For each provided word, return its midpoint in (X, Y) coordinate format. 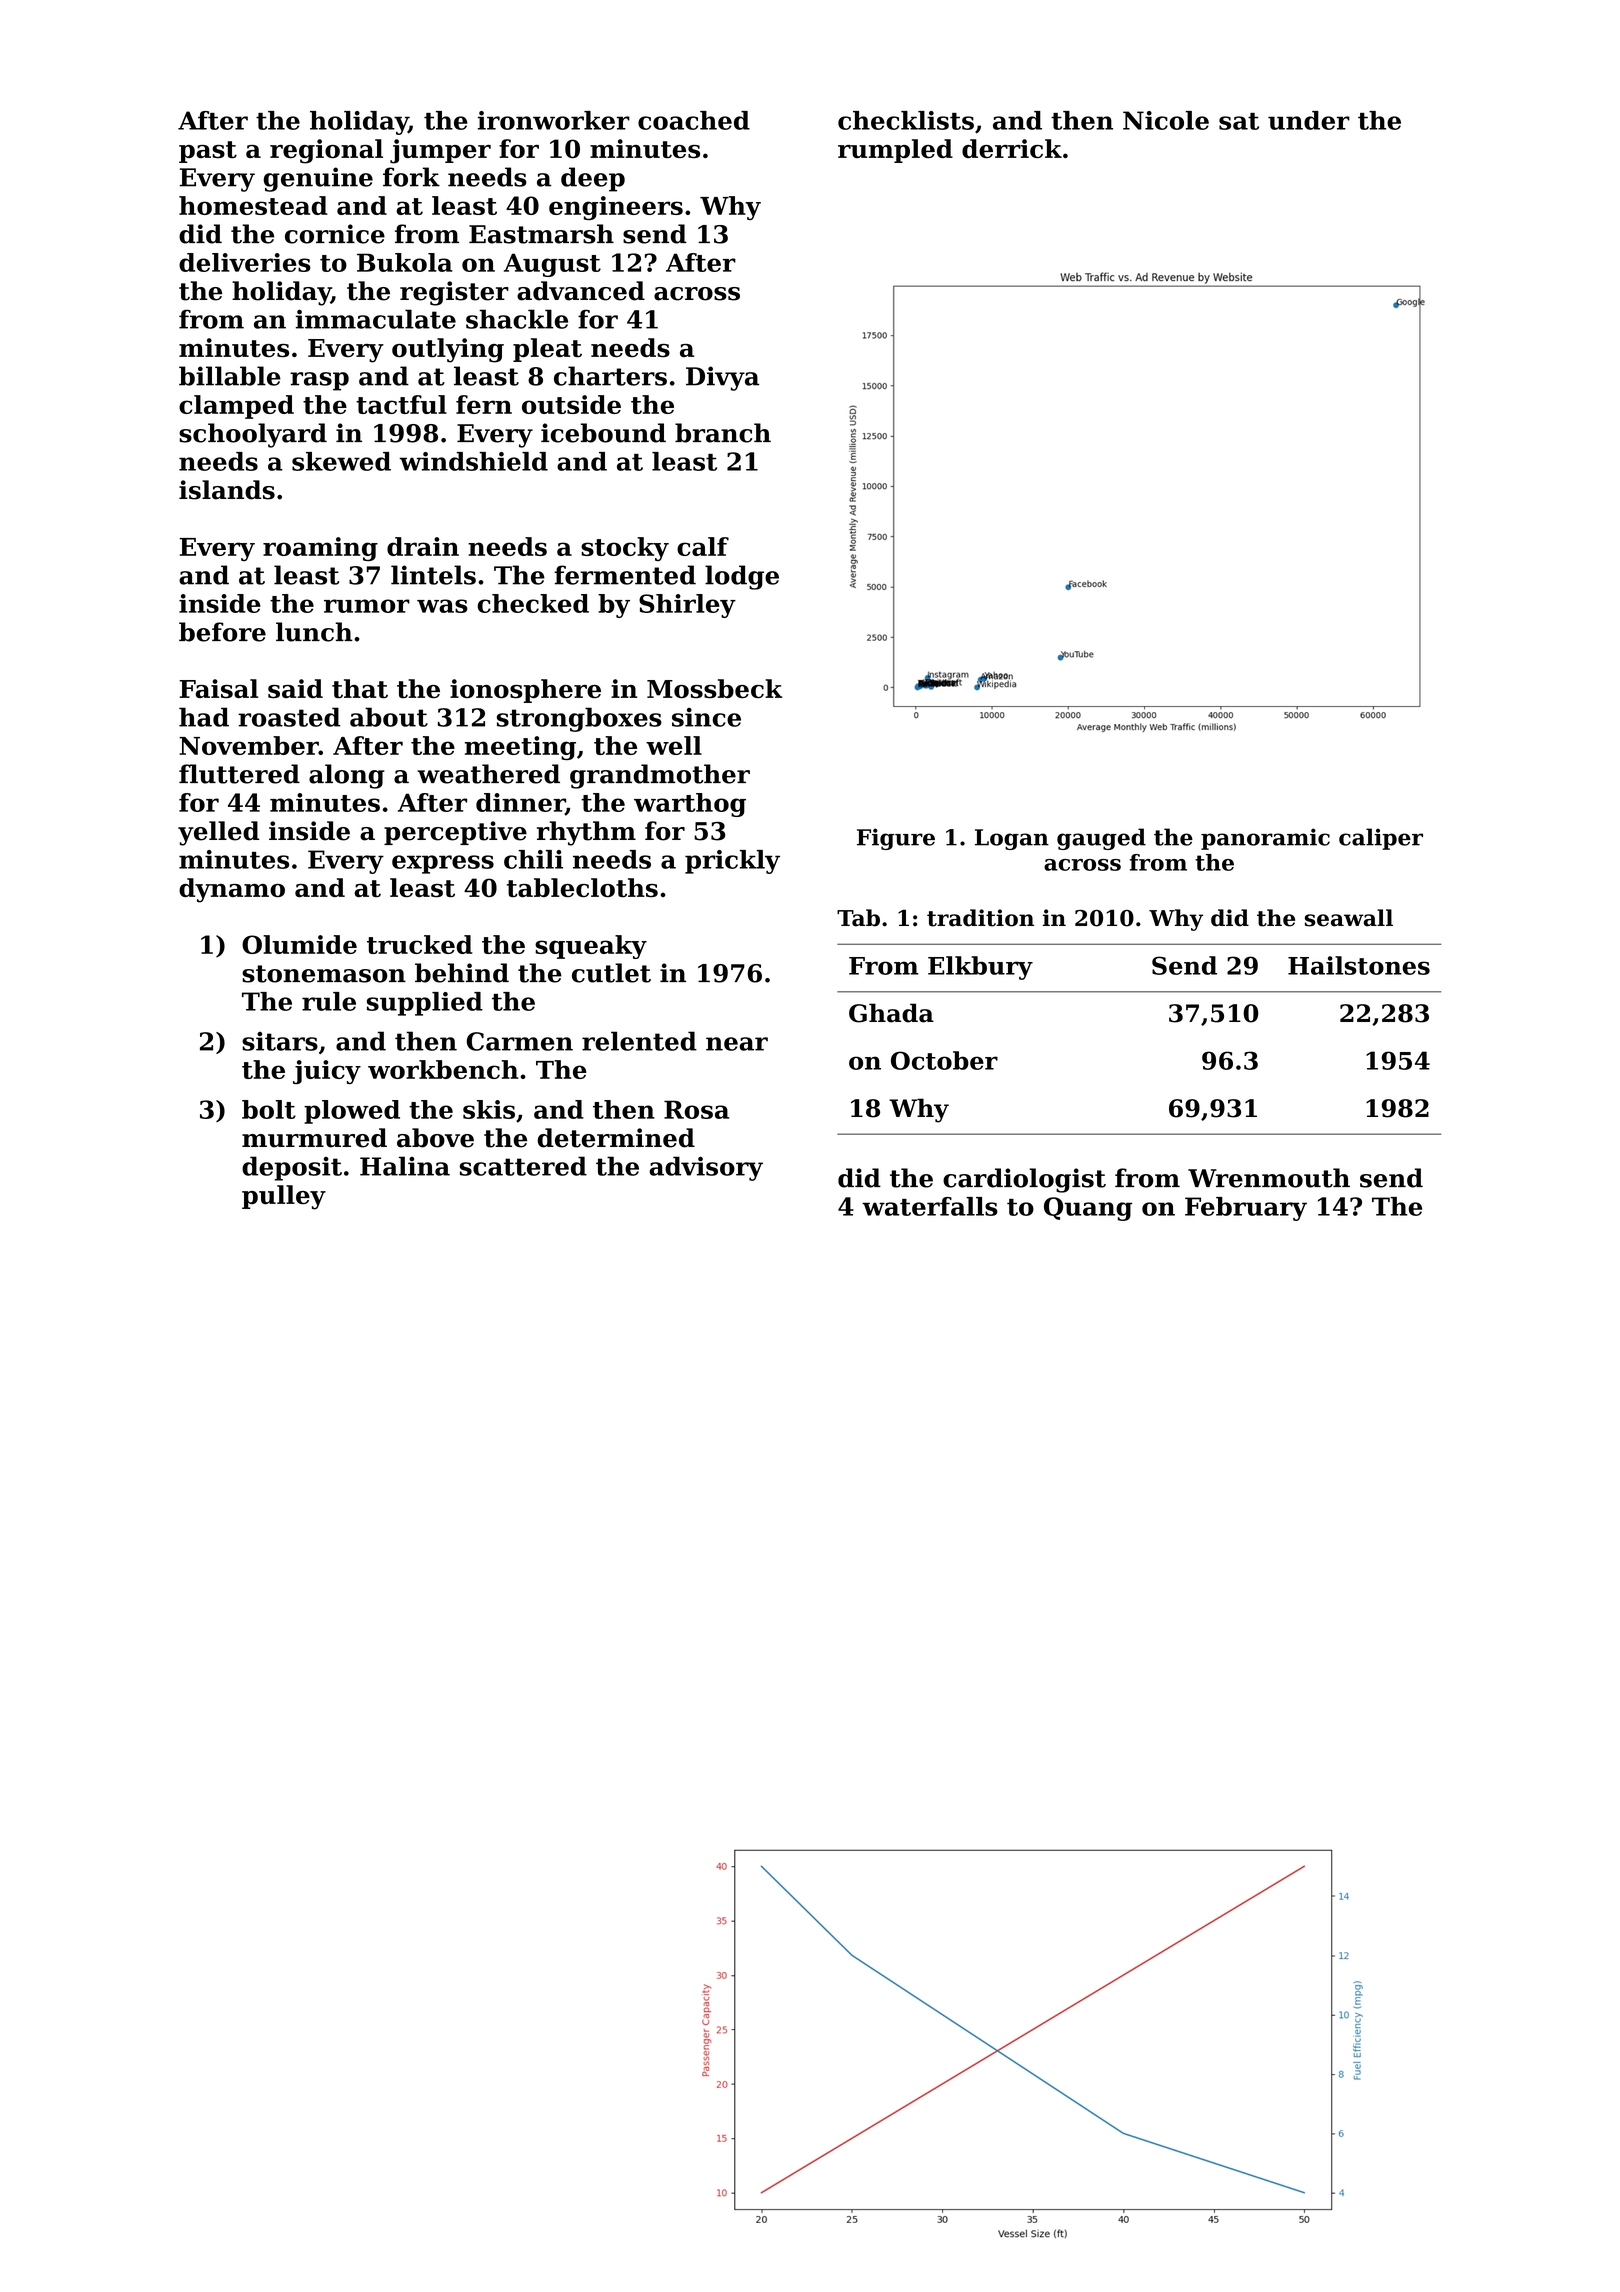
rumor (367, 606)
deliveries (245, 262)
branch (723, 433)
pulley (284, 1197)
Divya (722, 378)
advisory (706, 1168)
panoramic (1265, 839)
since (706, 717)
